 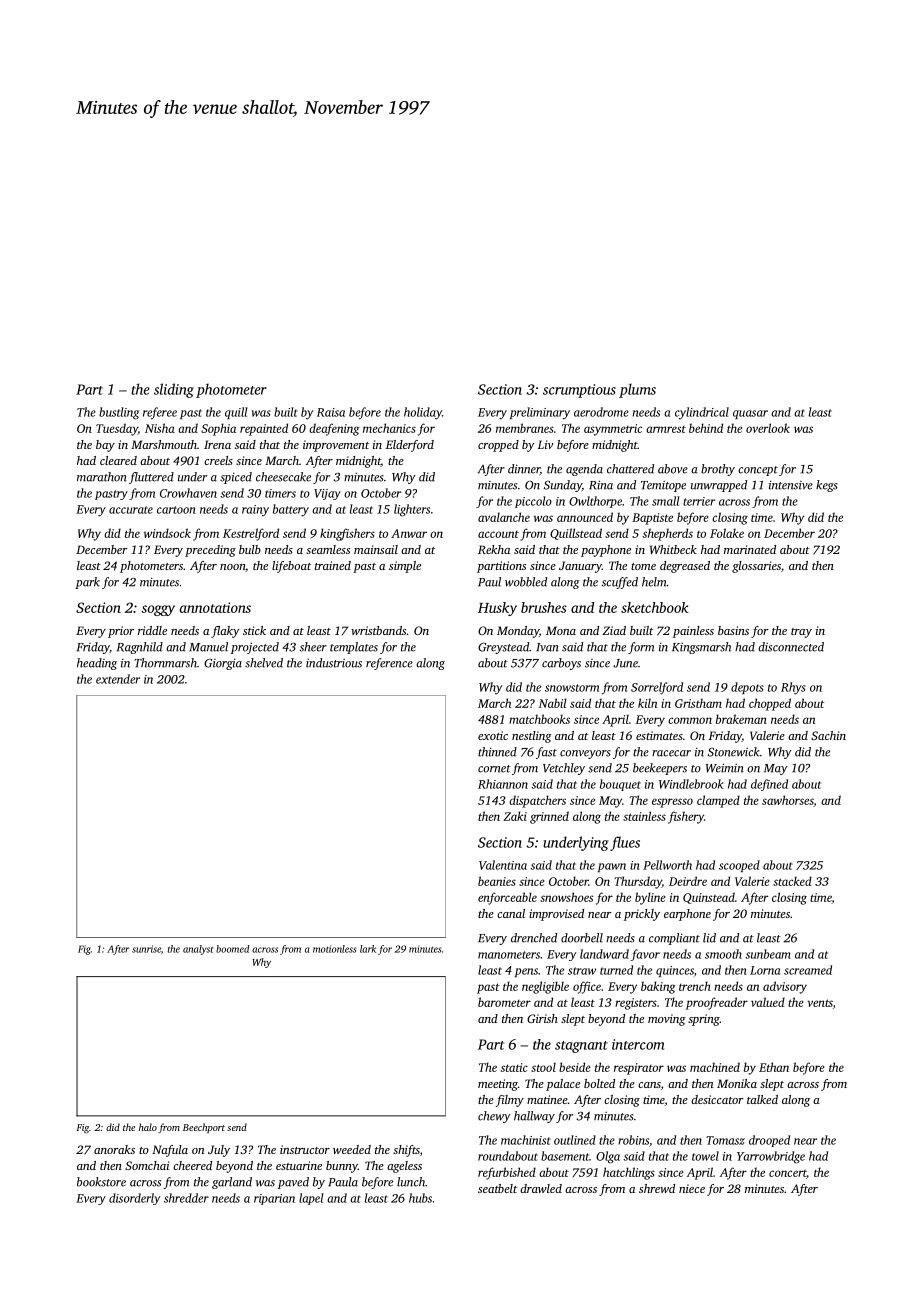 What do you see at coordinates (504, 517) in the screenshot?
I see `avalanche` at bounding box center [504, 517].
